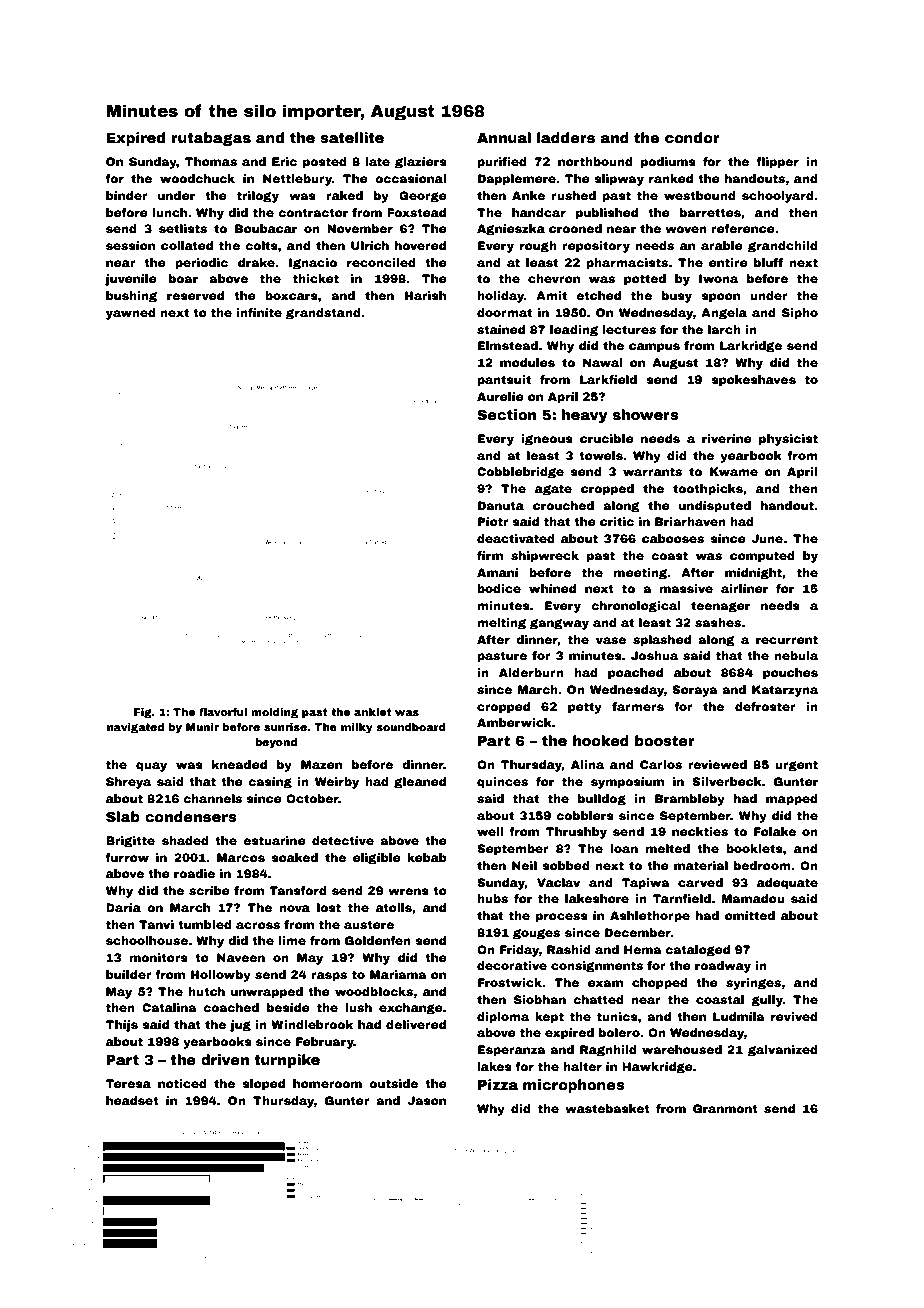 This screenshot has height=1308, width=924. Describe the element at coordinates (129, 974) in the screenshot. I see `builder` at that location.
